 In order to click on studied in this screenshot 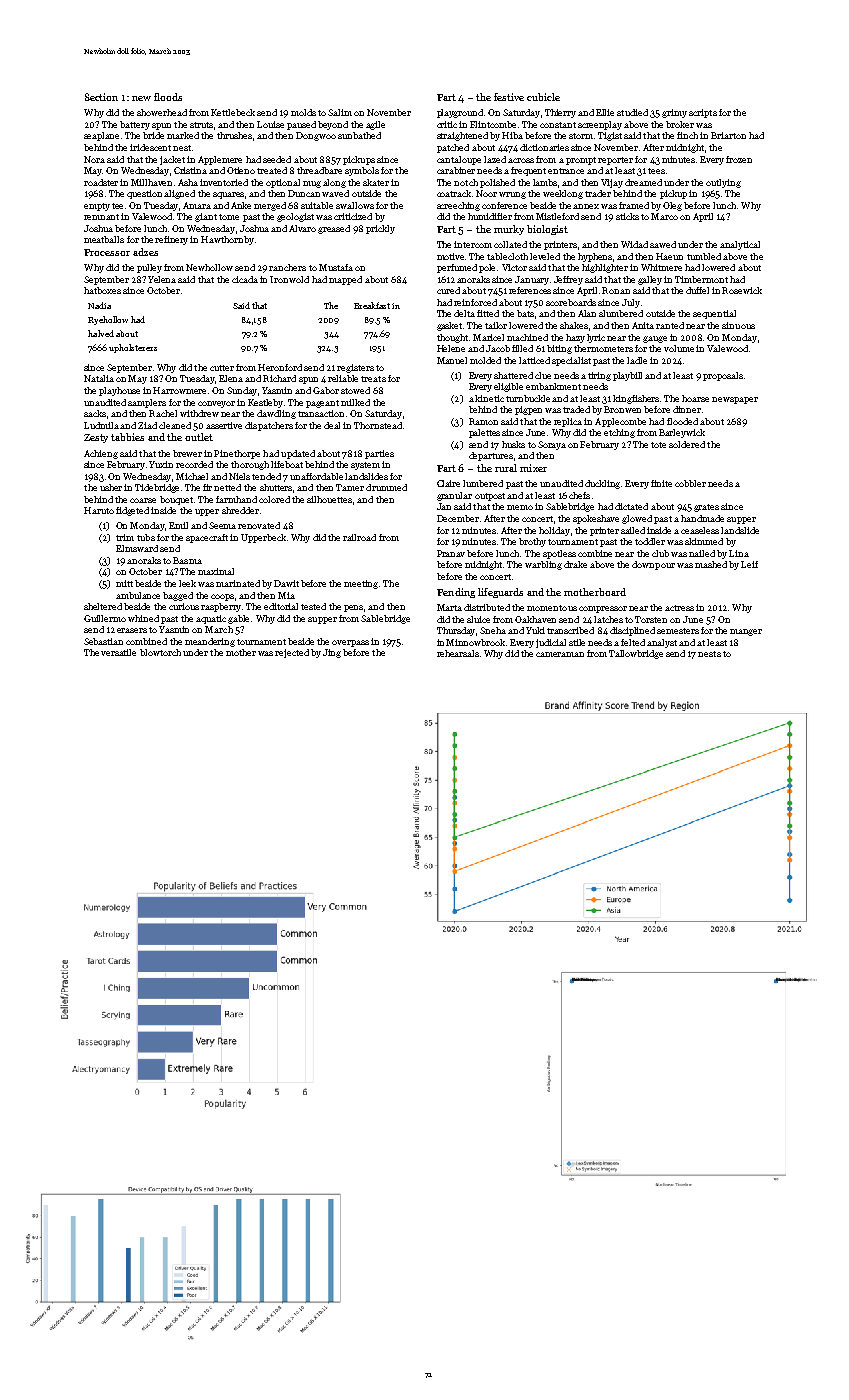, I will do `click(632, 112)`.
